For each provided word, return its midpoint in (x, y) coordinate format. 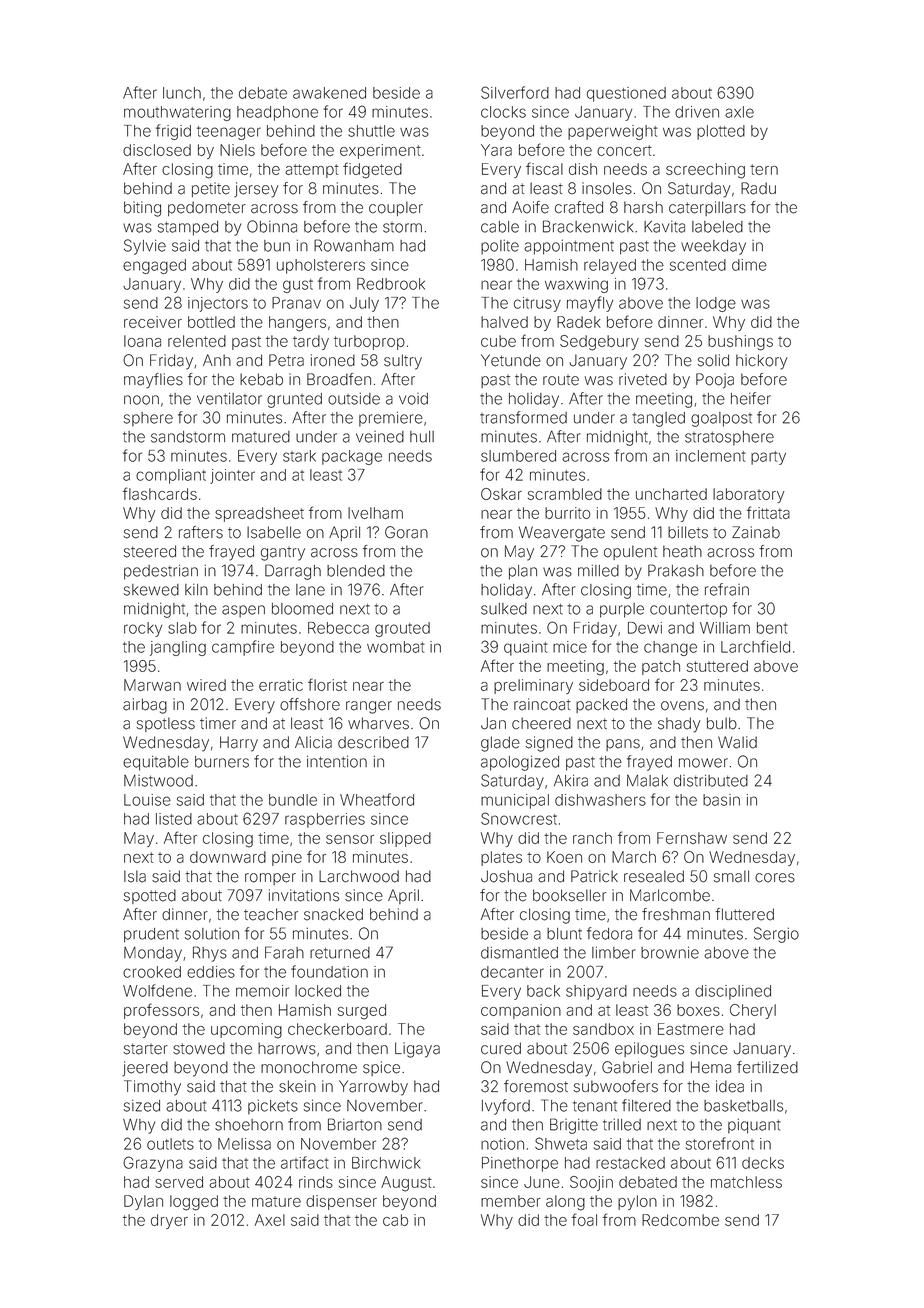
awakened (329, 93)
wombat (396, 647)
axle (739, 112)
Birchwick (386, 1163)
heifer (751, 398)
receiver (153, 322)
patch (661, 667)
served (179, 1182)
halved (504, 322)
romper (270, 879)
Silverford (515, 92)
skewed (151, 590)
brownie (670, 952)
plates (501, 858)
